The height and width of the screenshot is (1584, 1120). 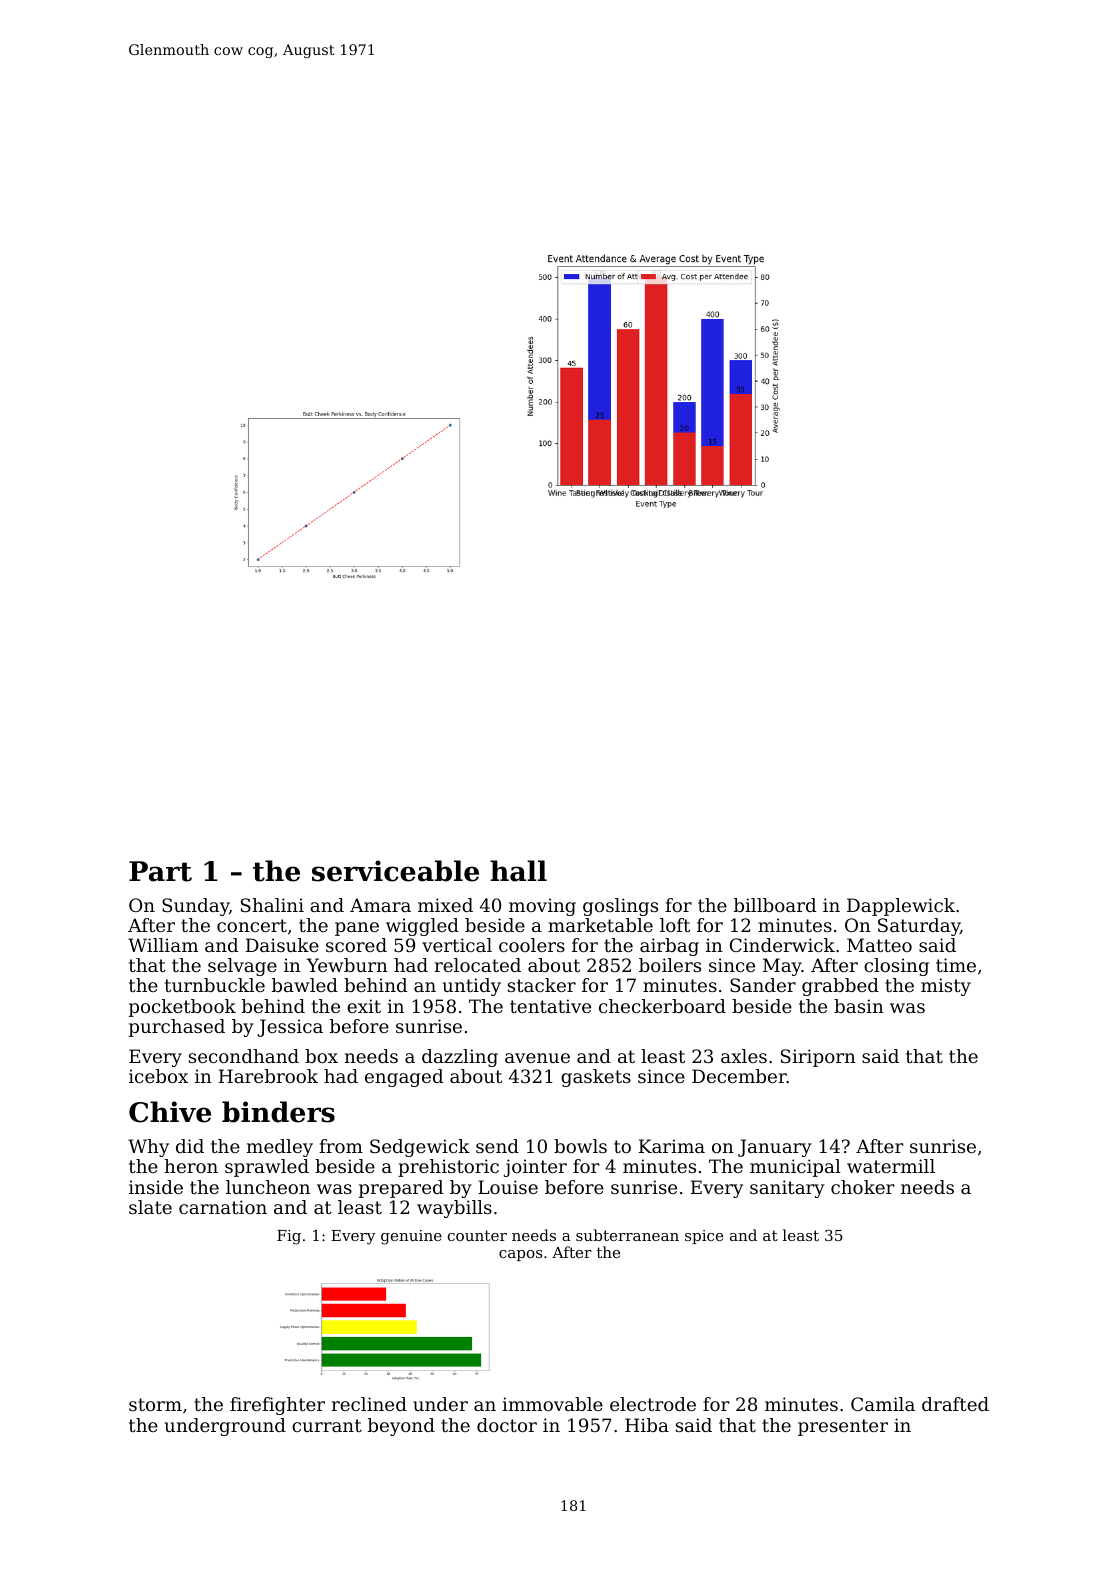 I want to click on avenue, so click(x=537, y=1058).
